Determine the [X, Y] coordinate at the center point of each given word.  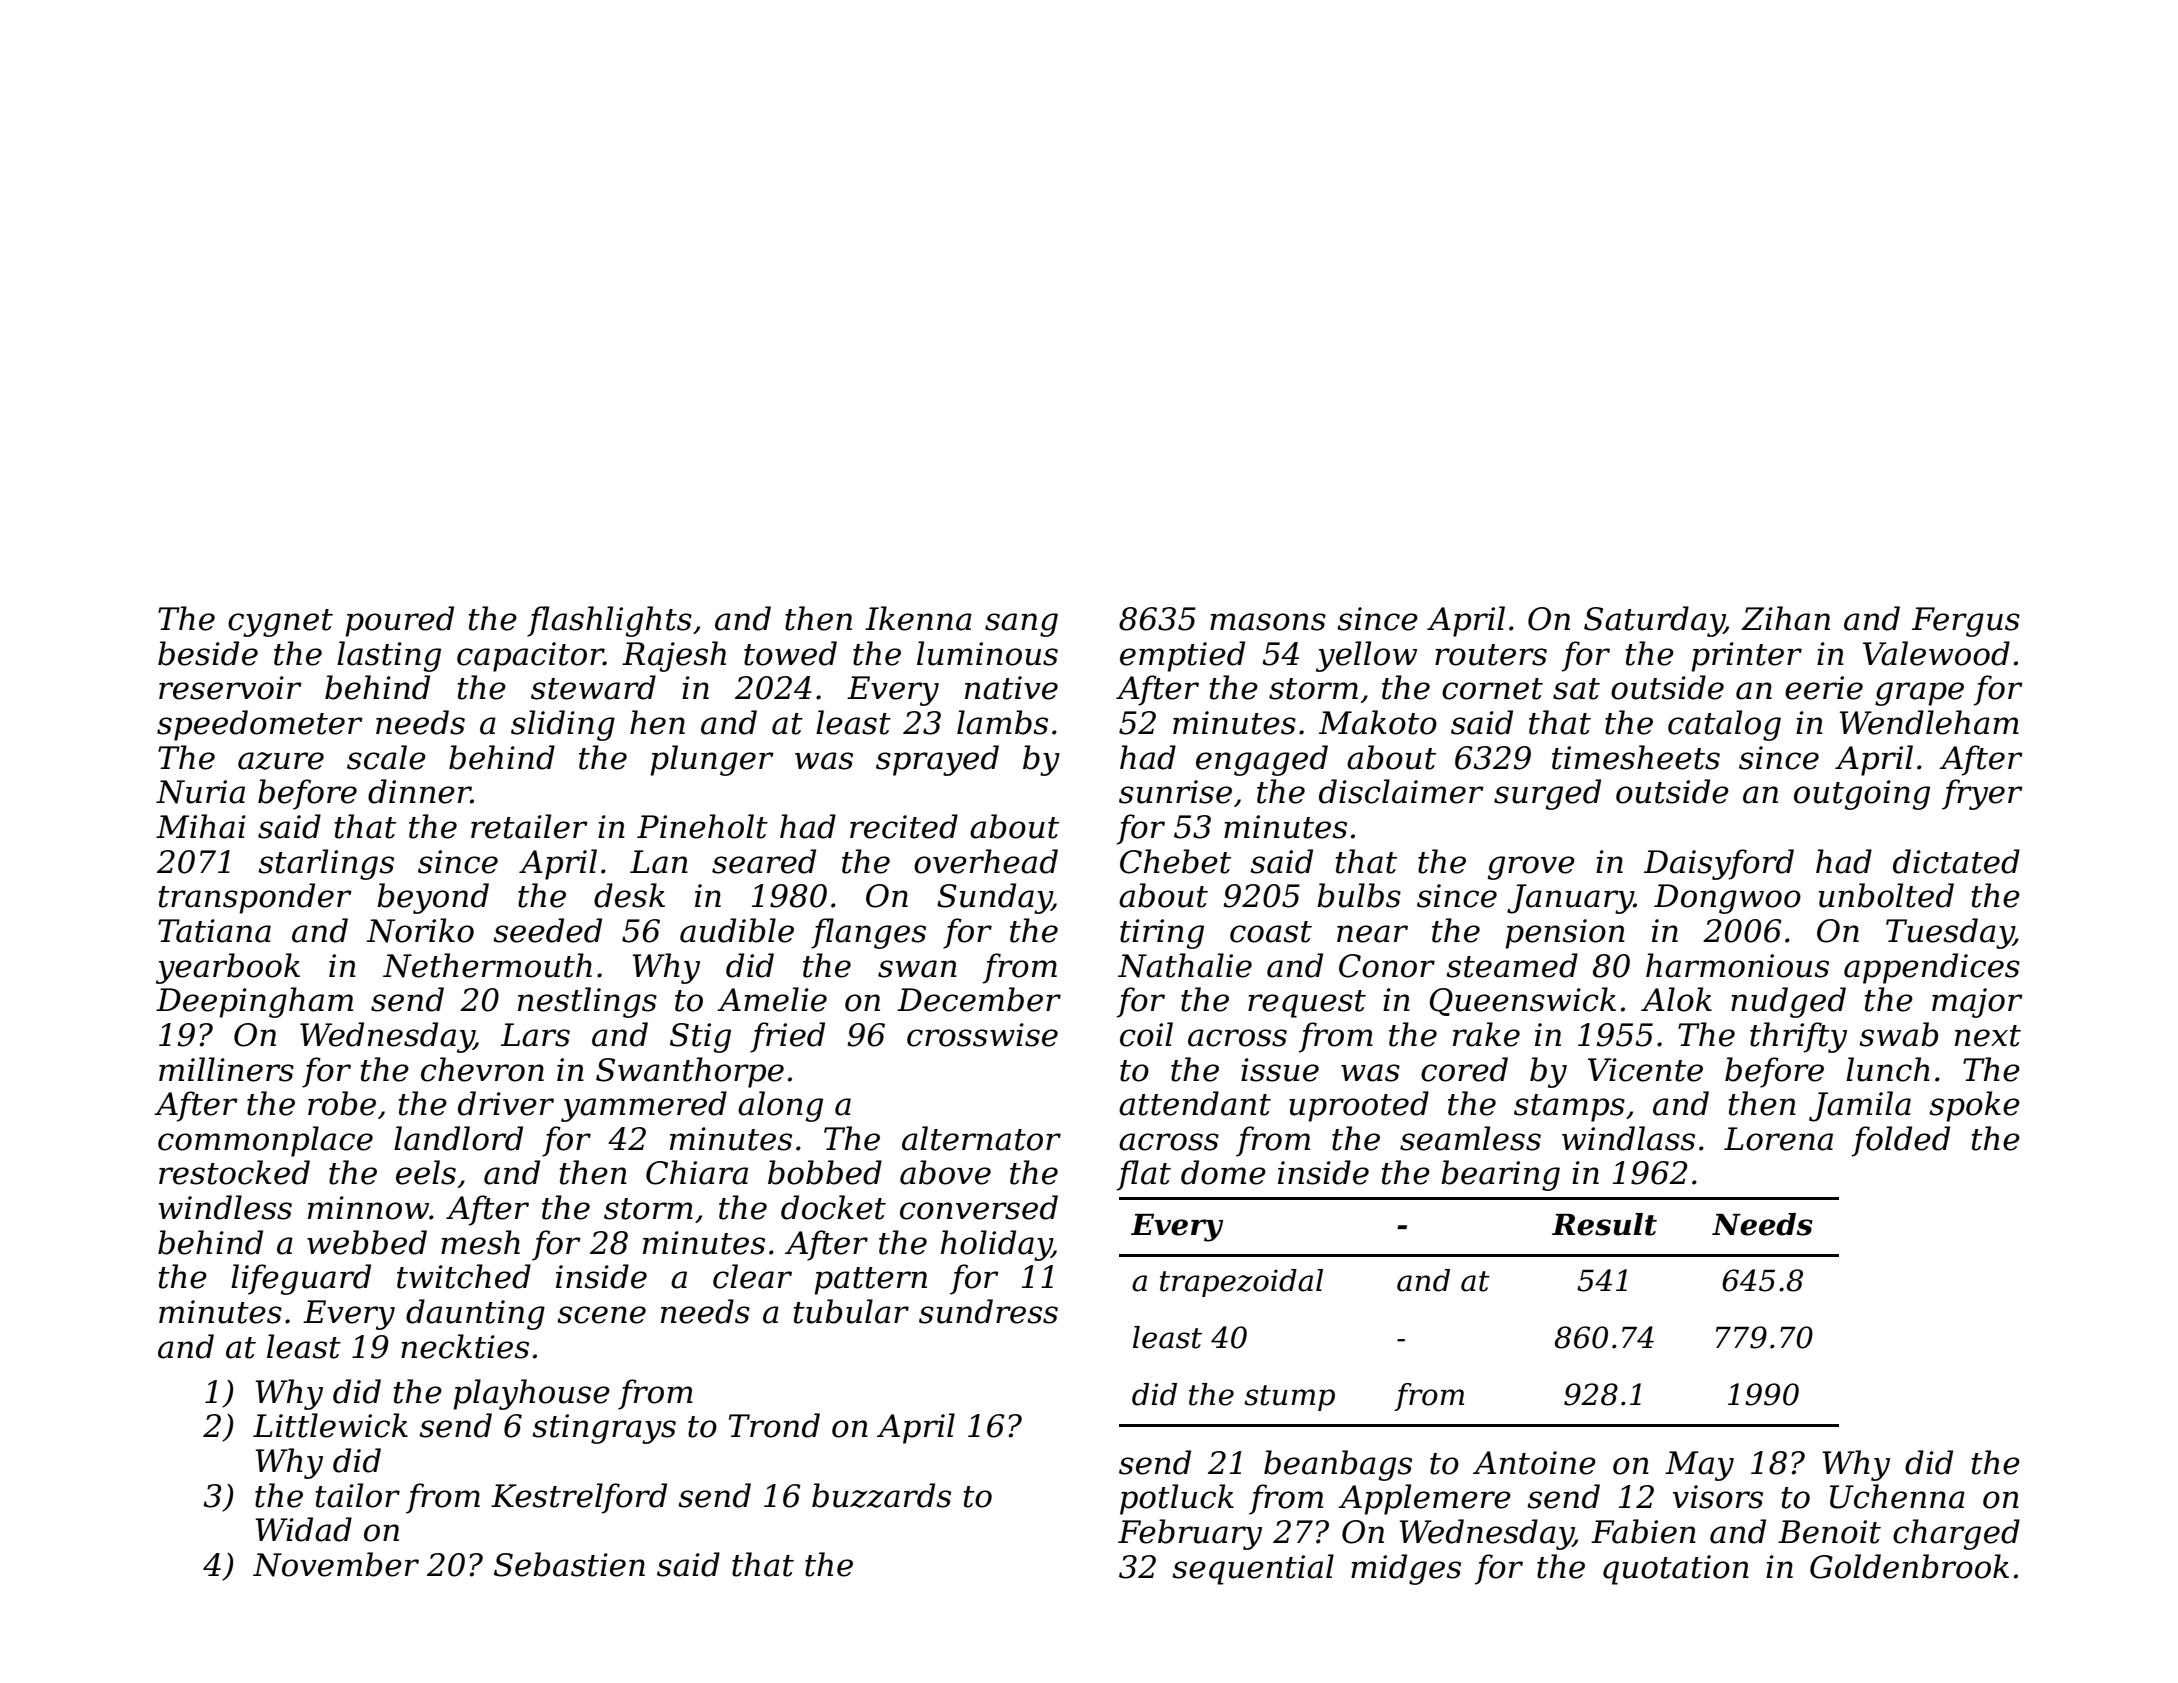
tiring [1162, 934]
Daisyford [1719, 864]
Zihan [1785, 618]
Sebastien [569, 1564]
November [336, 1564]
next [1988, 1036]
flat [1144, 1175]
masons [1268, 622]
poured [399, 621]
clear [752, 1276]
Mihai [201, 826]
